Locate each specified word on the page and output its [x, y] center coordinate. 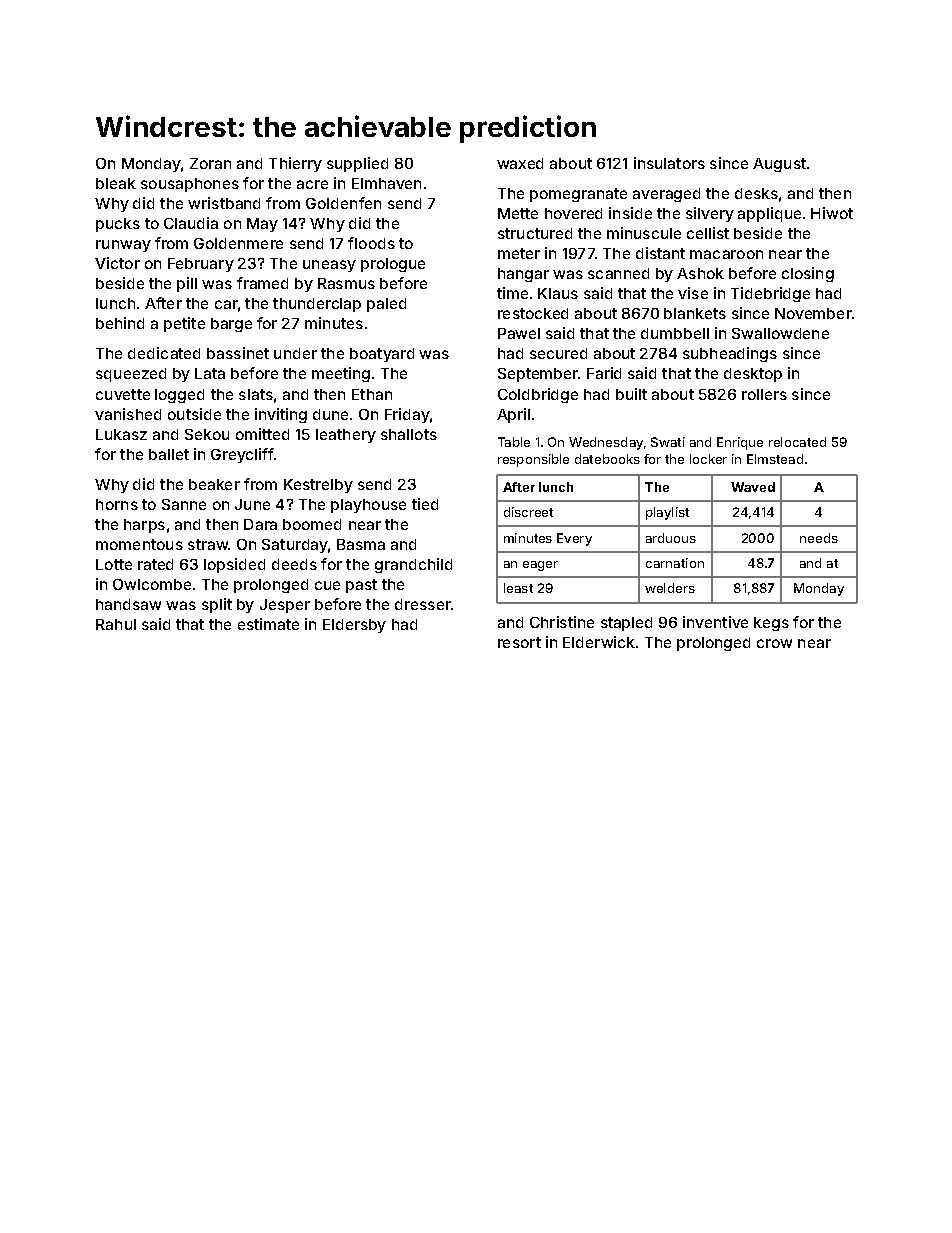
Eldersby [354, 626]
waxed [520, 163]
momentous [139, 544]
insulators [669, 163]
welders [670, 588]
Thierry [295, 164]
